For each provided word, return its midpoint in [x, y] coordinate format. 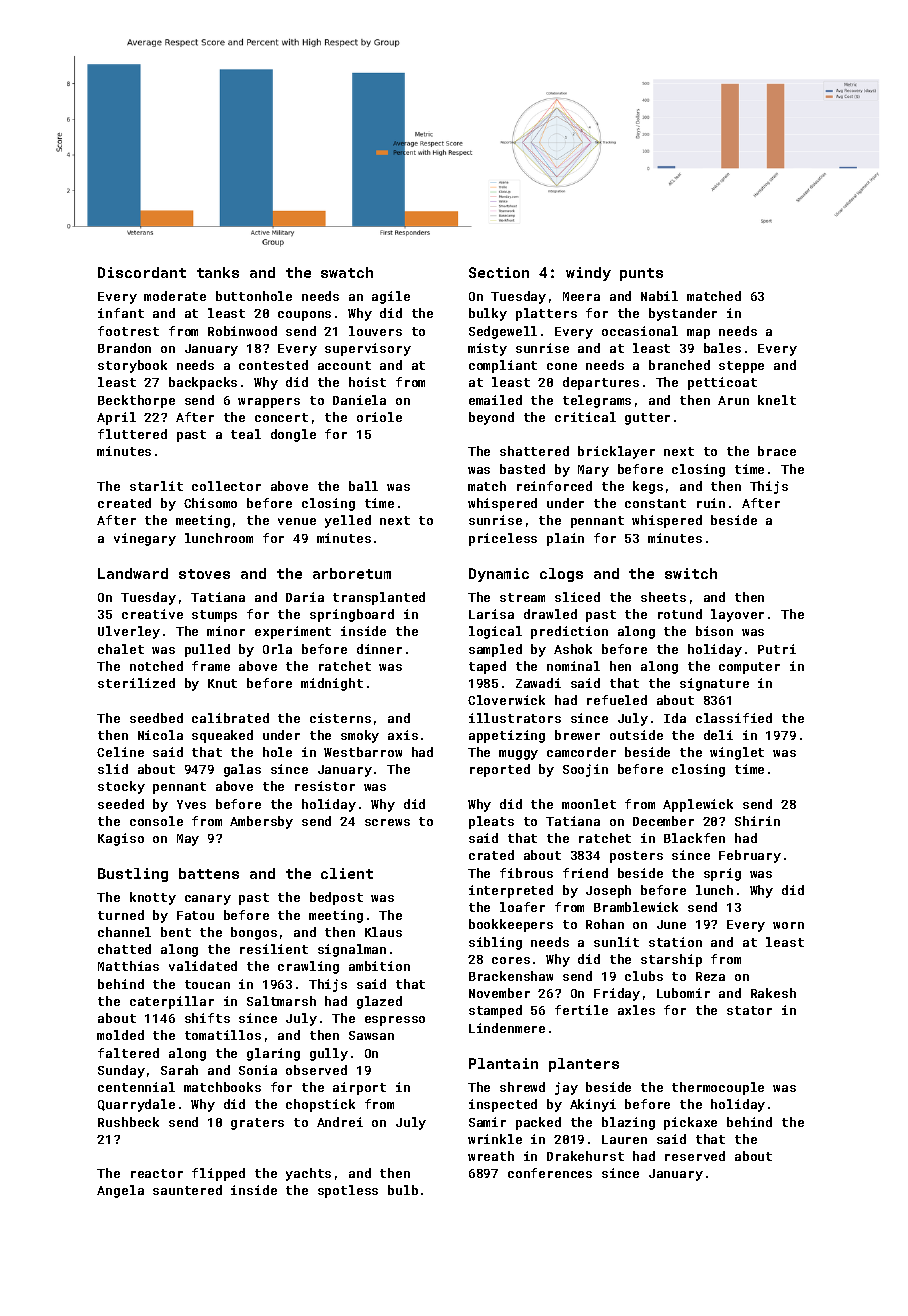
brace [777, 451]
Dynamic [499, 575]
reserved [695, 1156]
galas [242, 770]
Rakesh [773, 993]
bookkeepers [511, 925]
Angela [120, 1191]
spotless [348, 1191]
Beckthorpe [136, 401]
